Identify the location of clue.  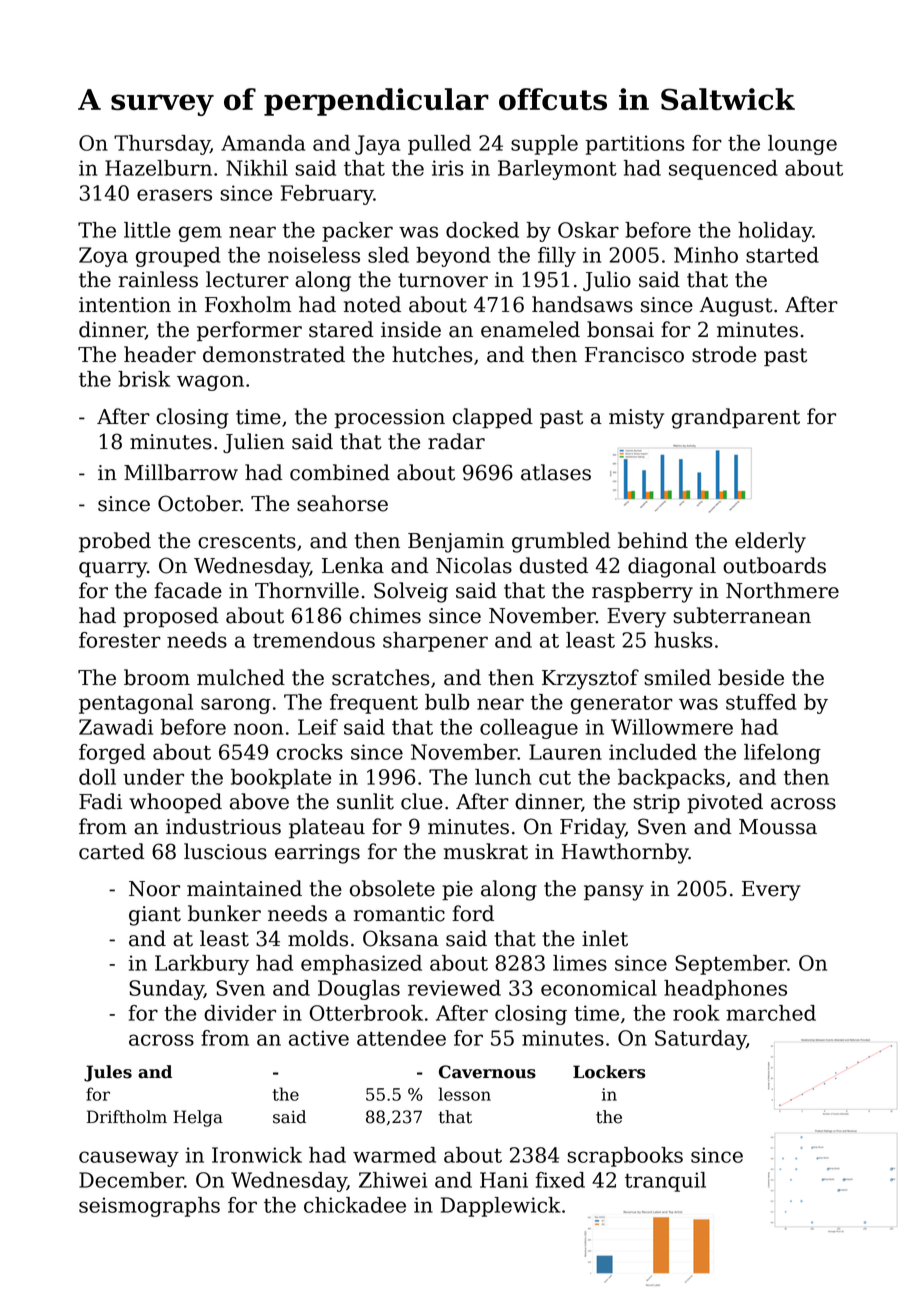
(422, 801).
